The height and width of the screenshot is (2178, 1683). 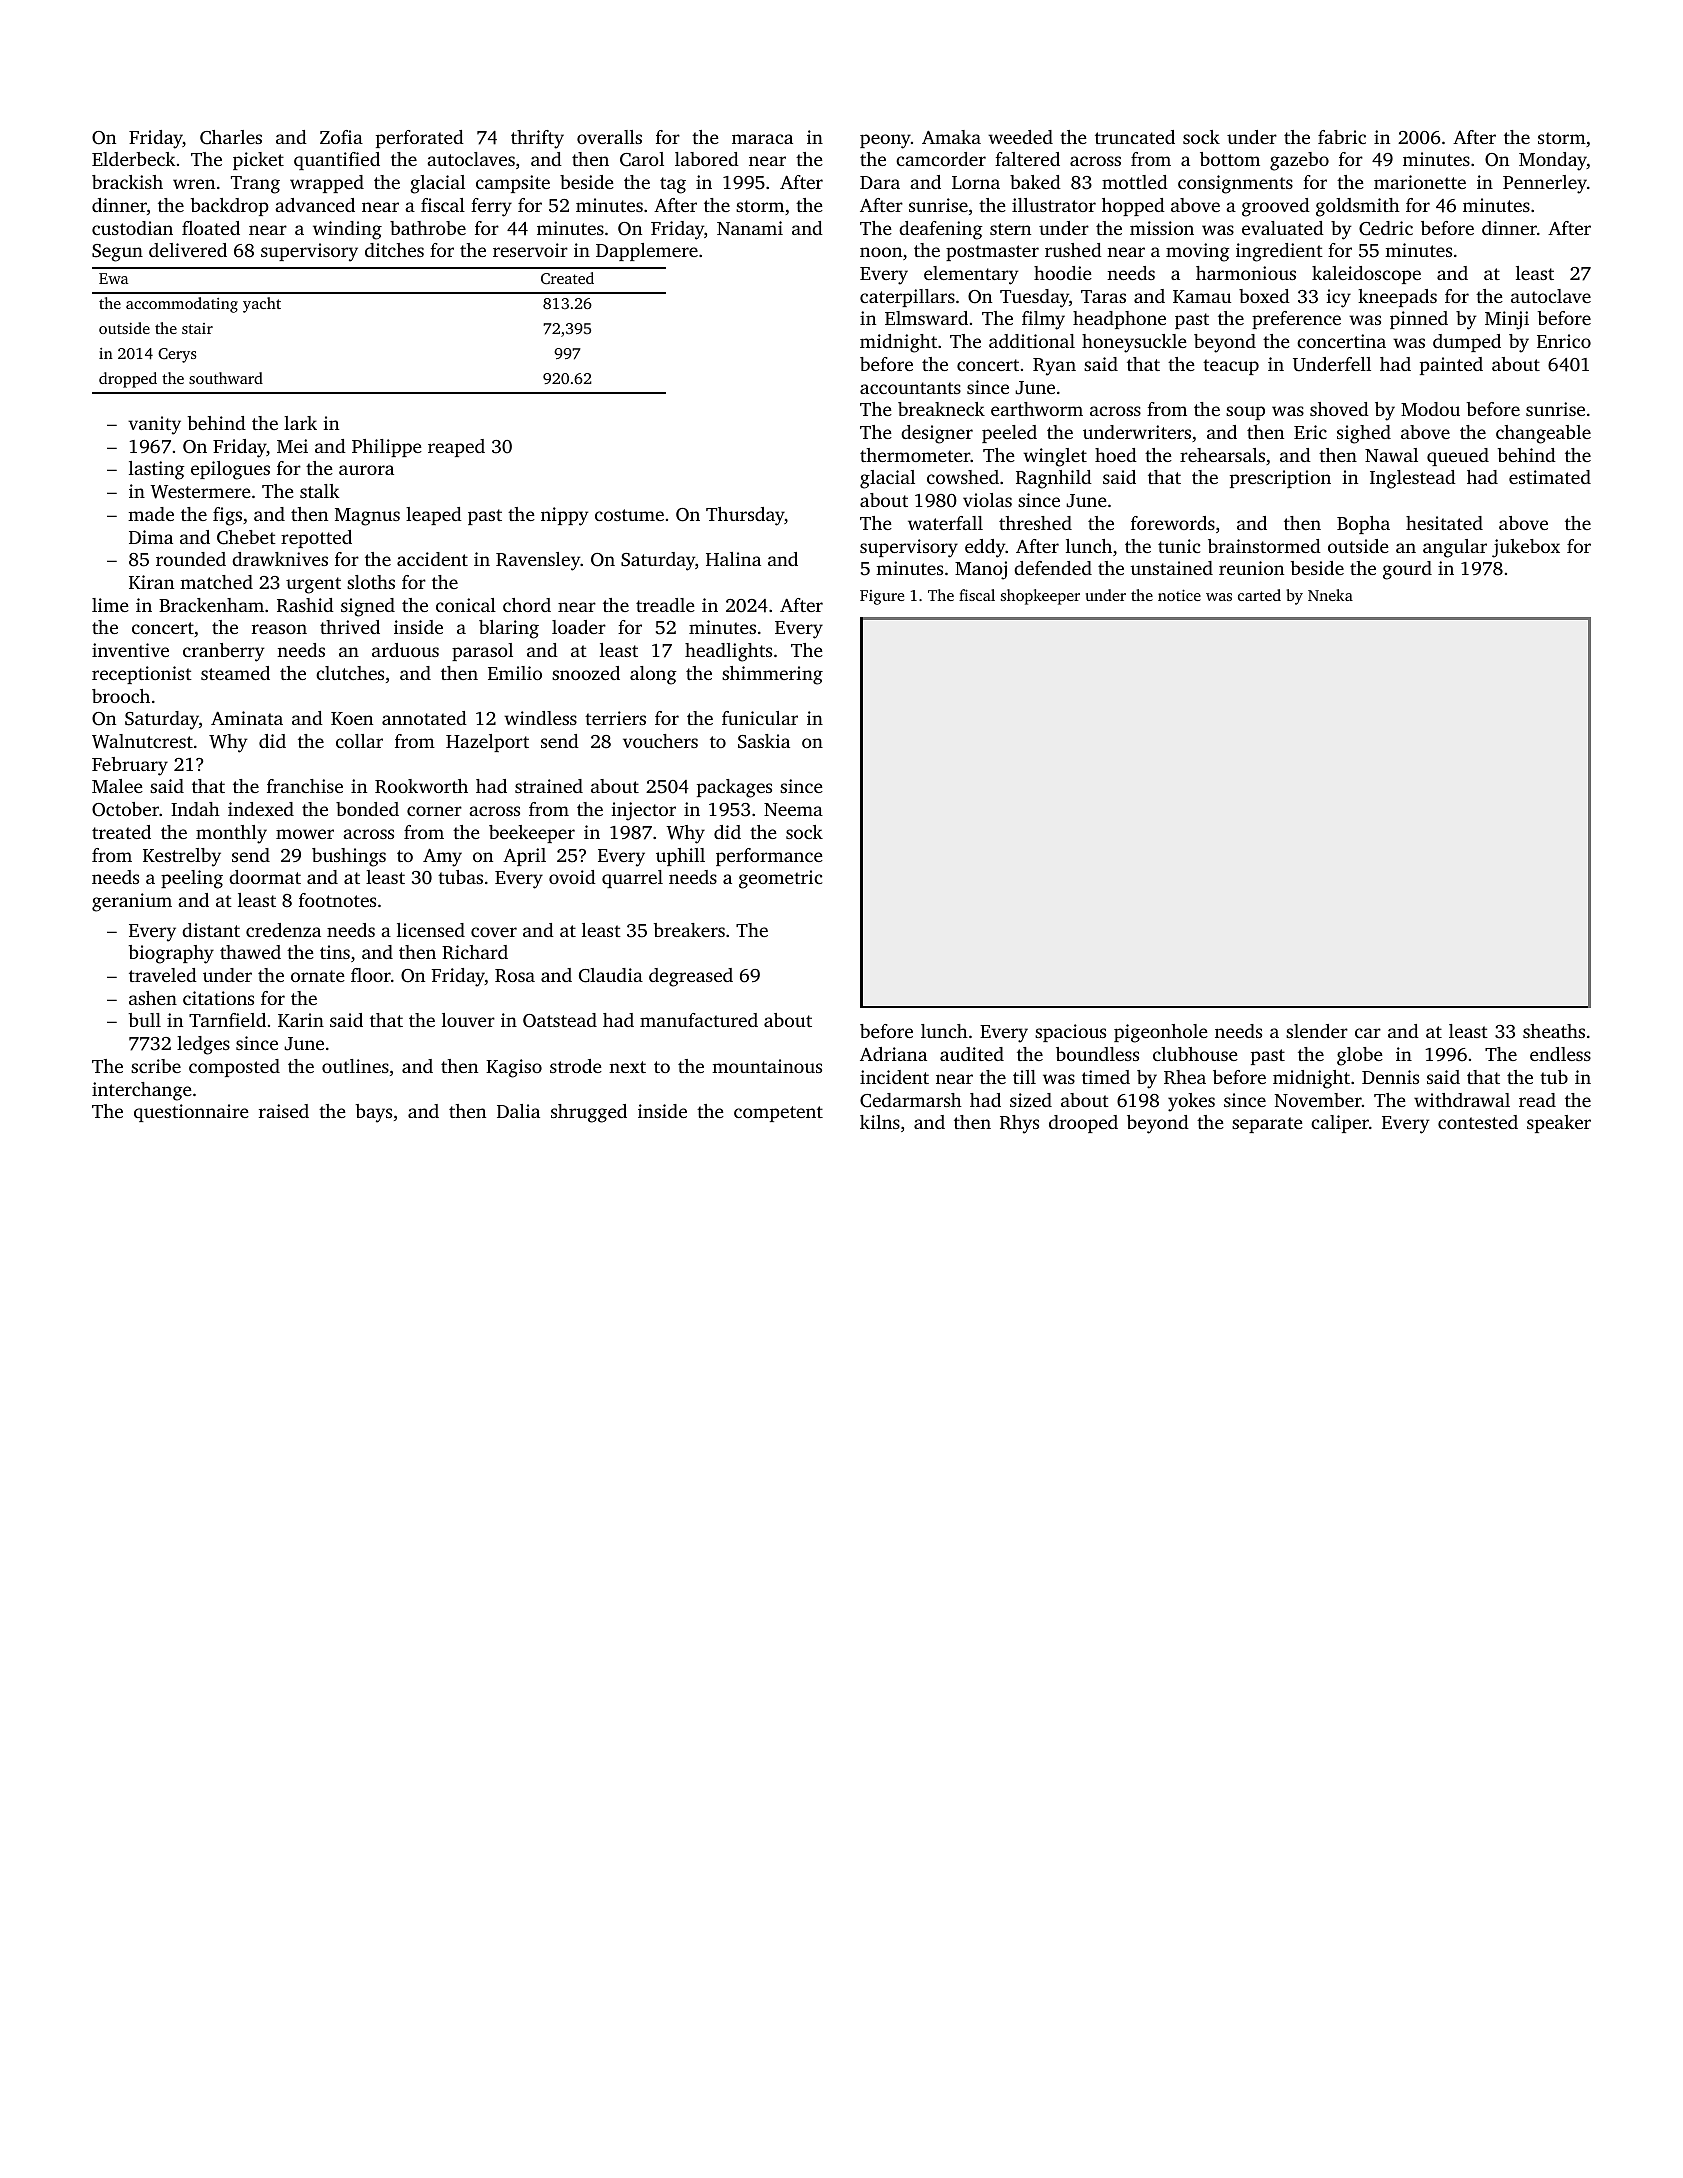 I want to click on Dalia, so click(x=518, y=1111).
